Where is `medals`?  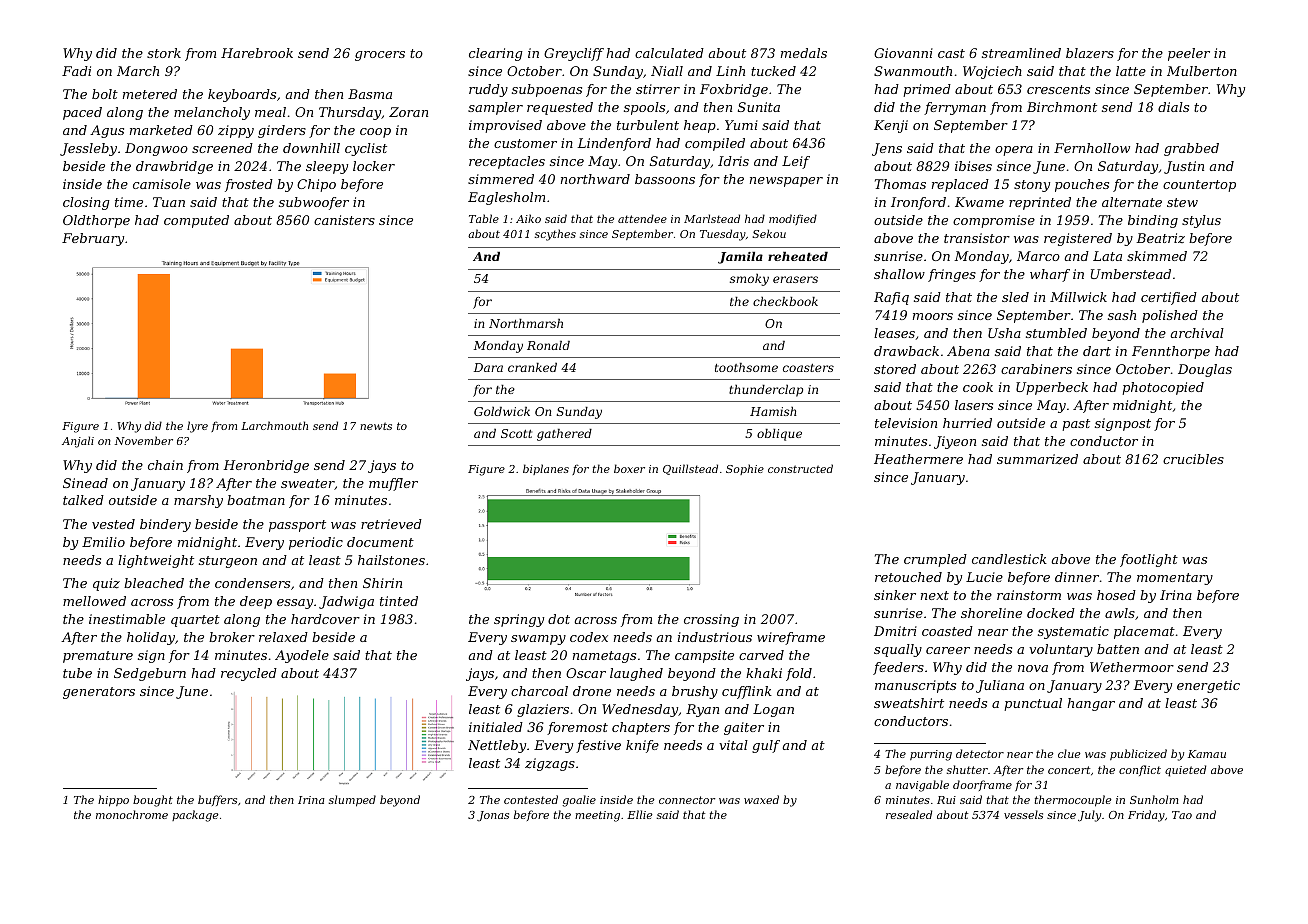
medals is located at coordinates (804, 53).
